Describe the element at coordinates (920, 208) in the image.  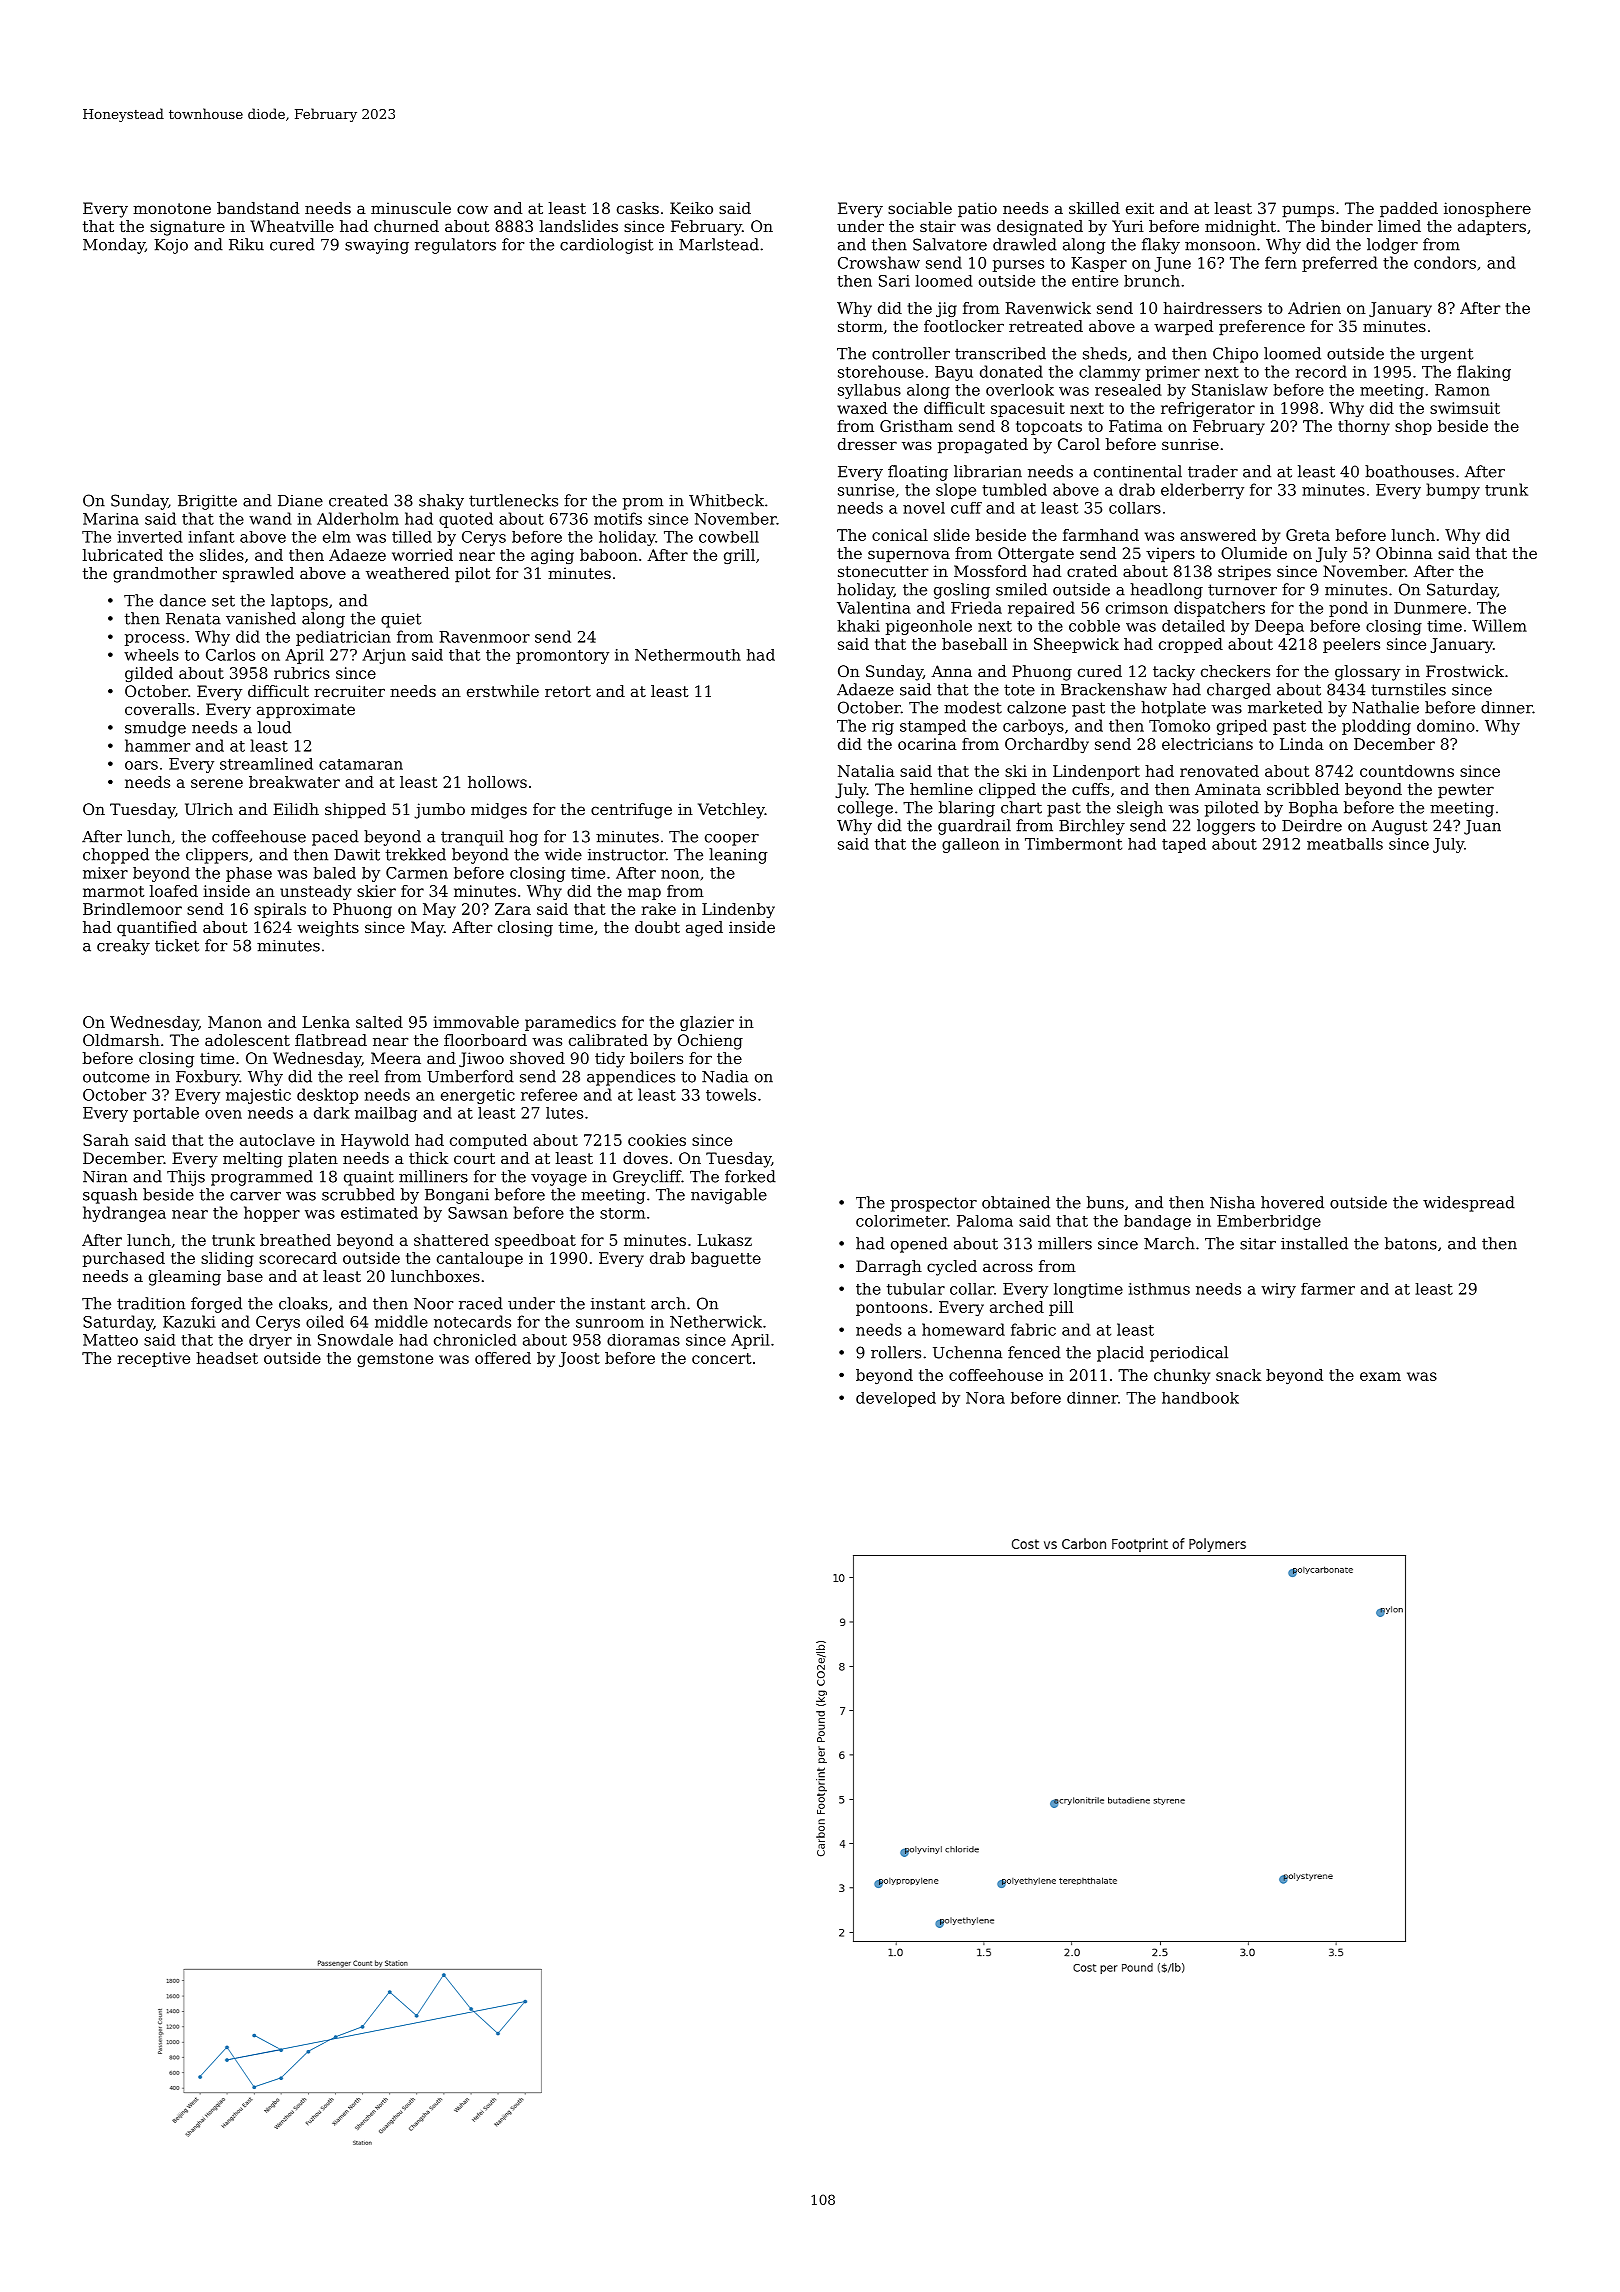
I see `sociable` at that location.
